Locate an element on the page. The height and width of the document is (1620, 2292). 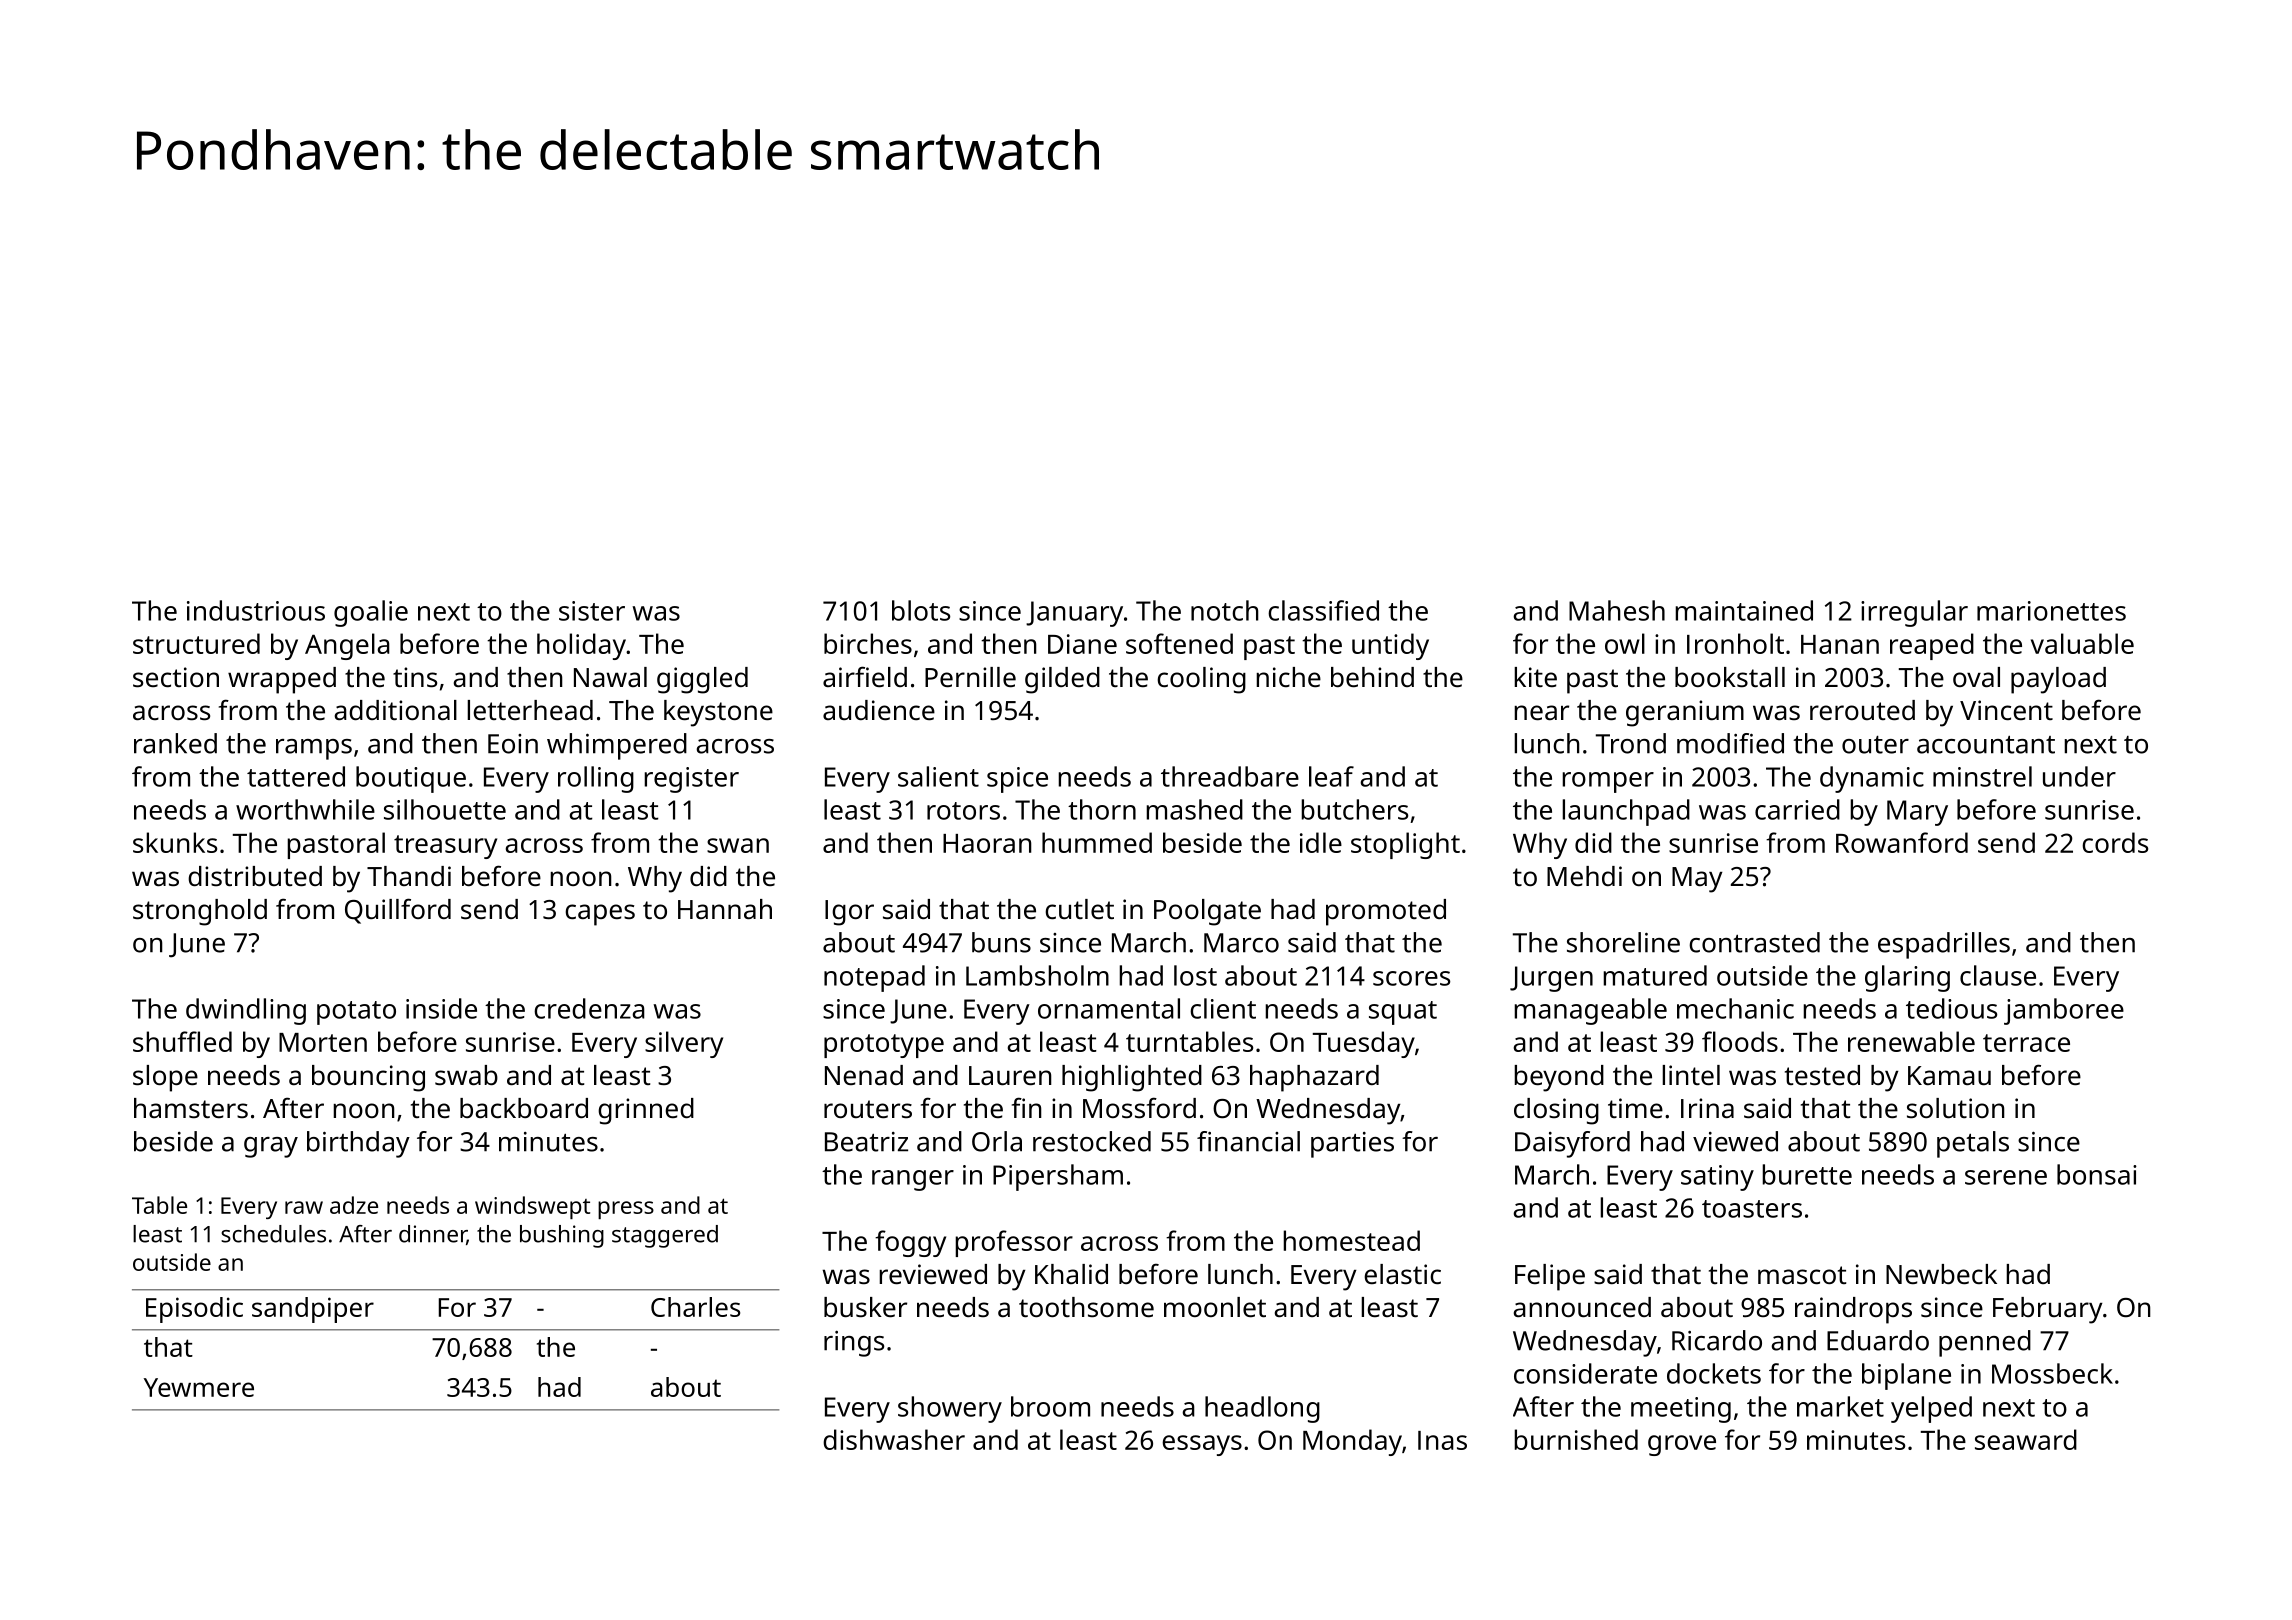
Diane is located at coordinates (1082, 644).
